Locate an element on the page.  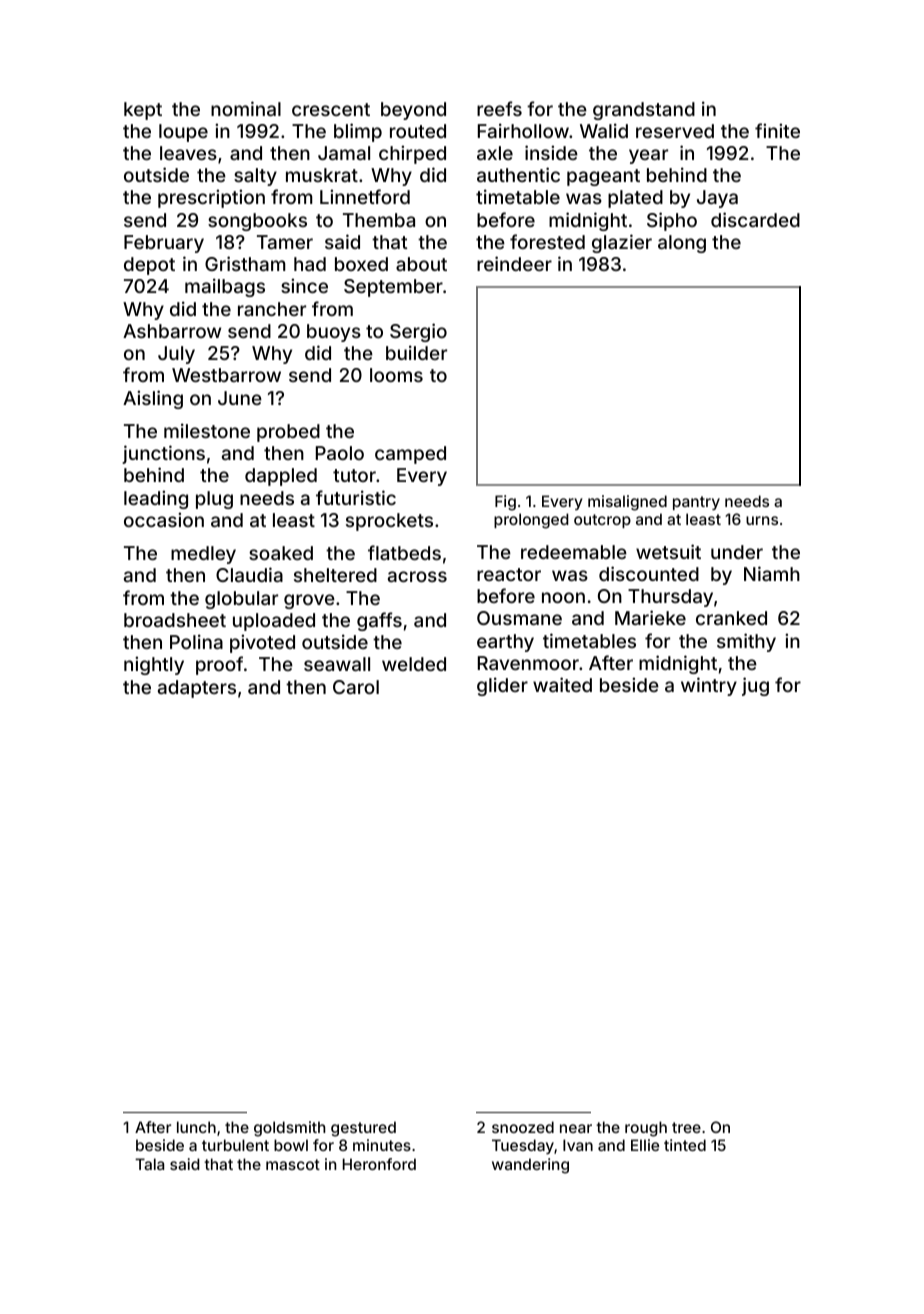
reefs is located at coordinates (499, 108).
